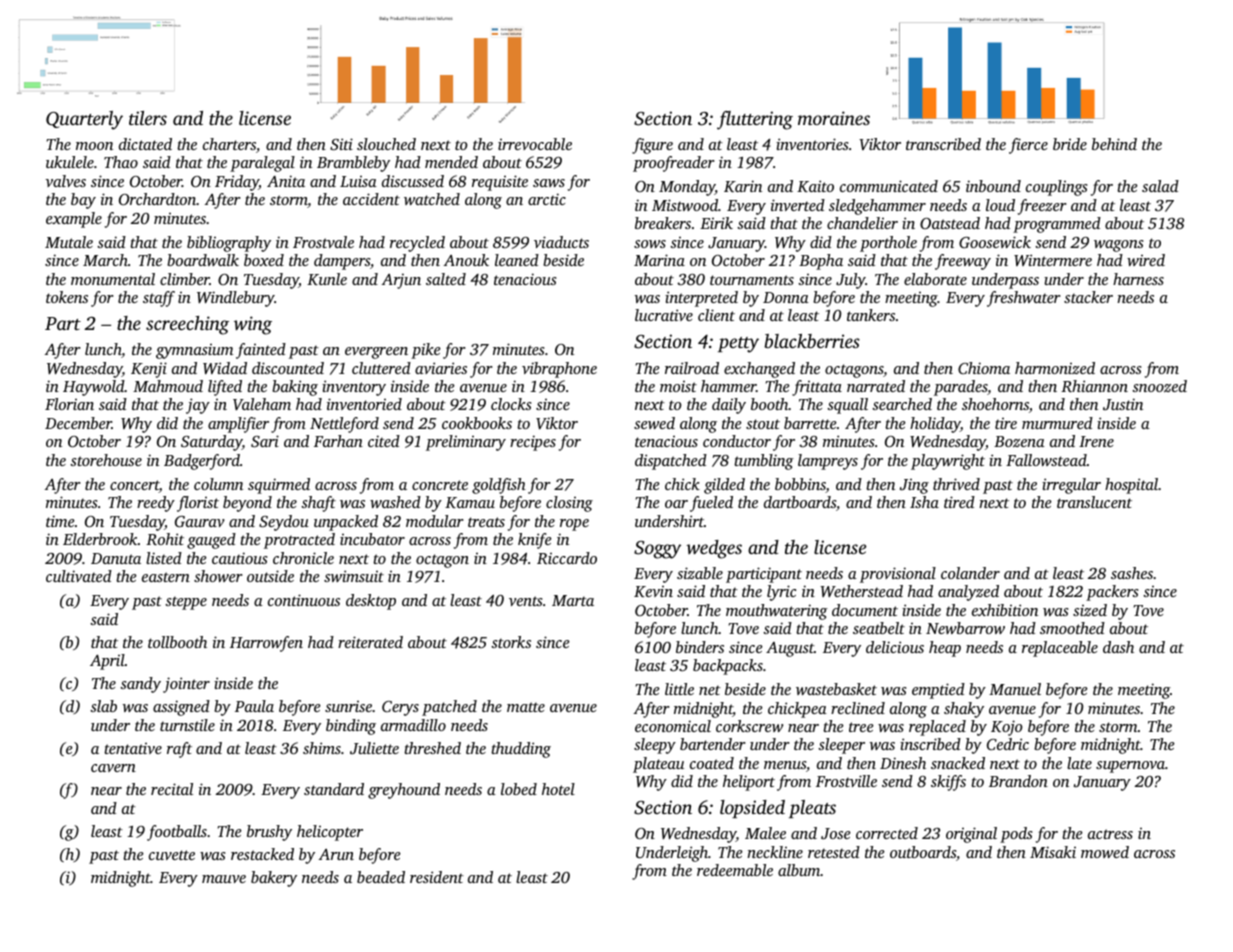 This screenshot has width=1233, height=952. I want to click on resident, so click(437, 877).
